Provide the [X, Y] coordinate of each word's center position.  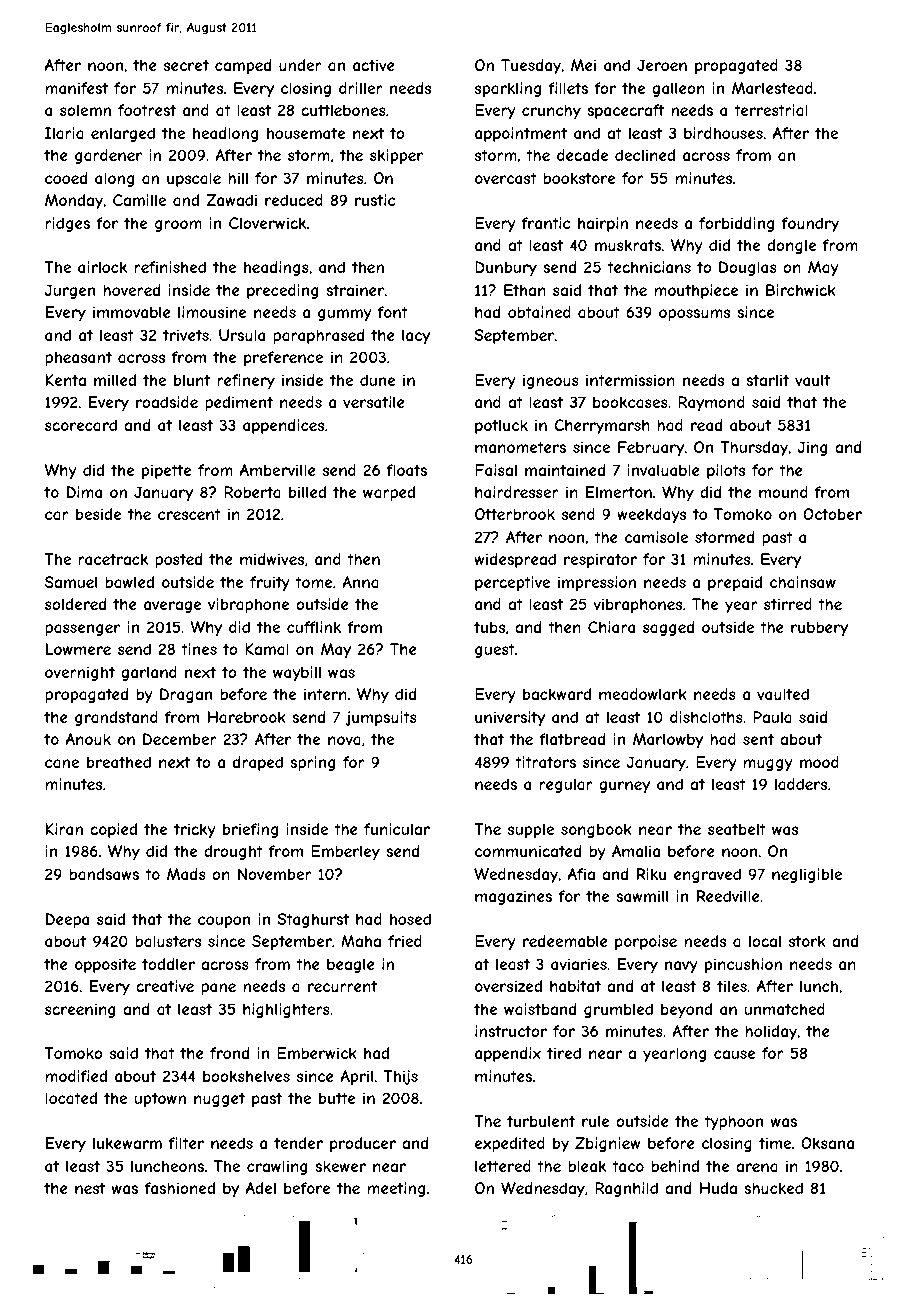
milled [115, 380]
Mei [583, 65]
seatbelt [737, 829]
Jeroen [662, 65]
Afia [581, 874]
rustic [375, 200]
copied [113, 830]
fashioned [180, 1188]
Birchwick [801, 290]
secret [186, 65]
